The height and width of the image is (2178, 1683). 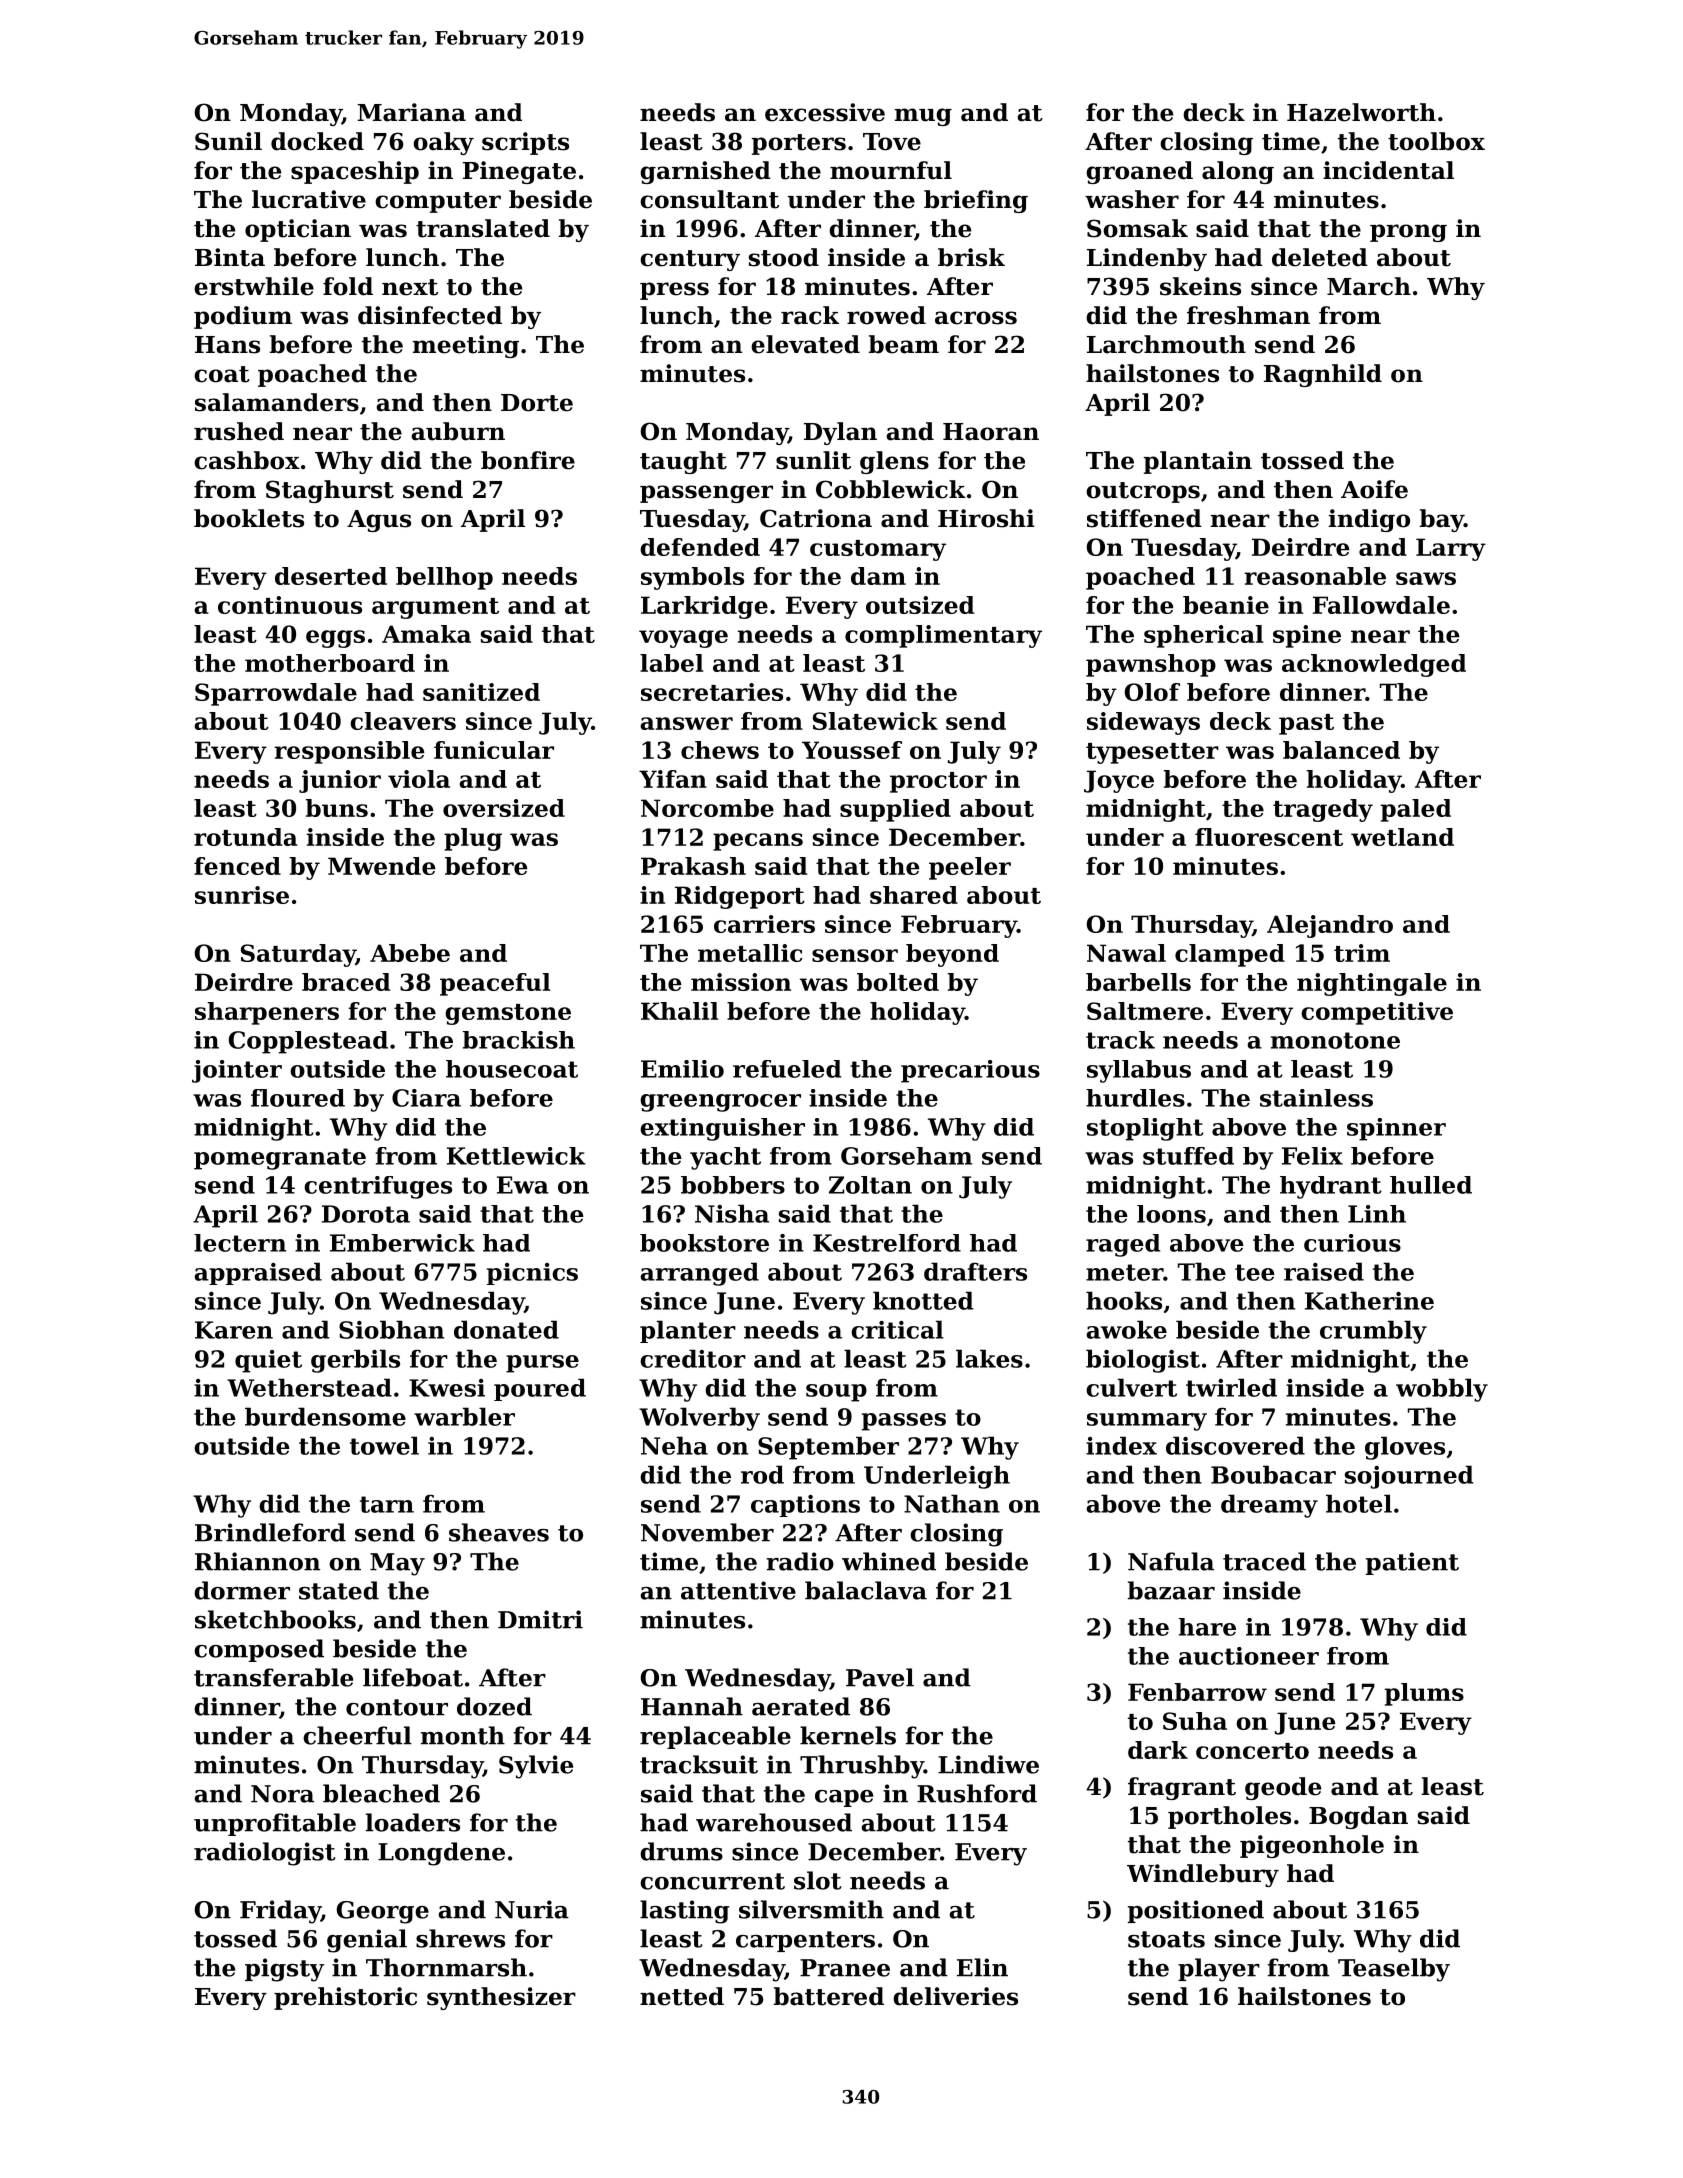 I want to click on Hazelworth, so click(x=1361, y=112).
